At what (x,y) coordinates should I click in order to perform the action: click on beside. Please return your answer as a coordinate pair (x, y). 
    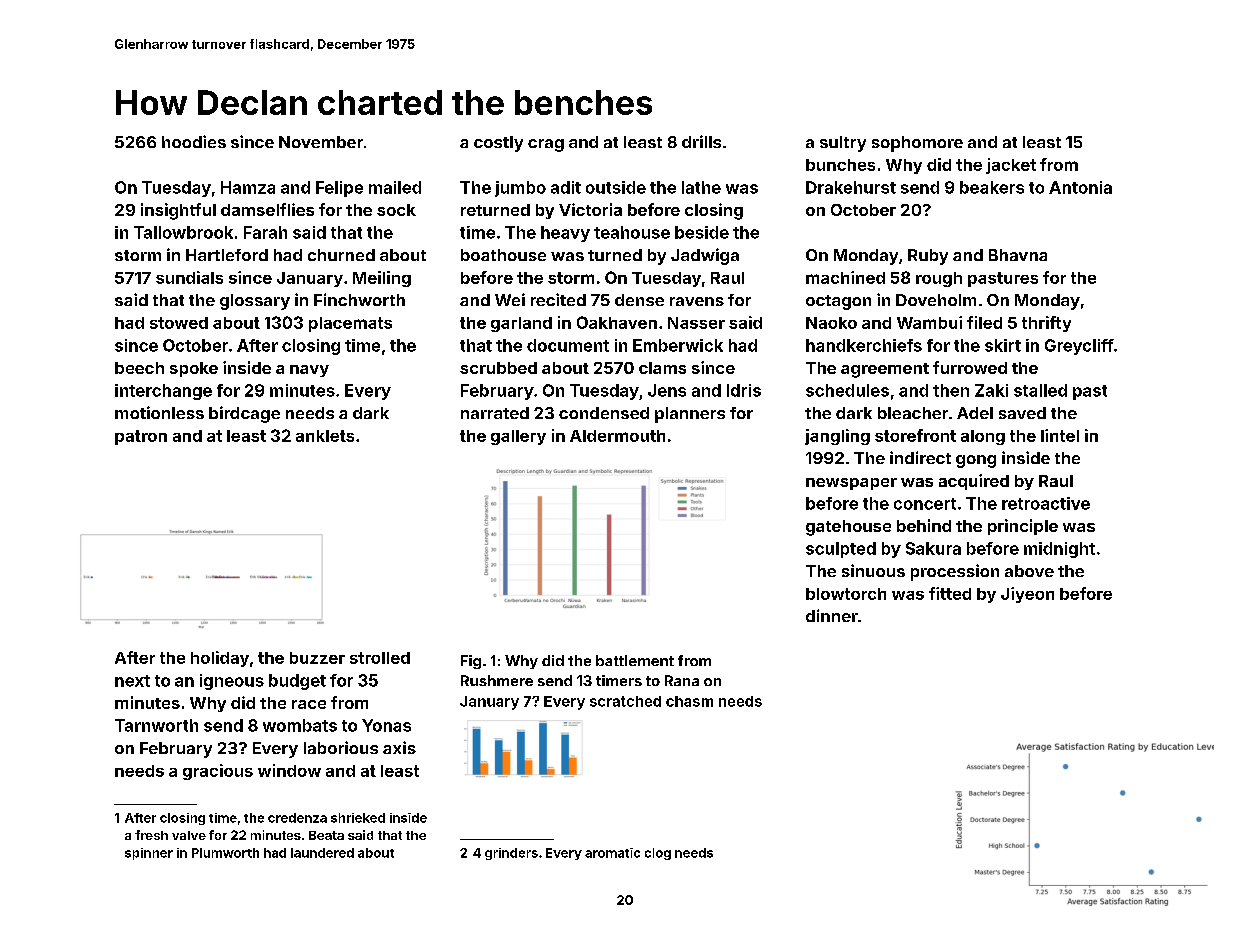
    Looking at the image, I should click on (702, 232).
